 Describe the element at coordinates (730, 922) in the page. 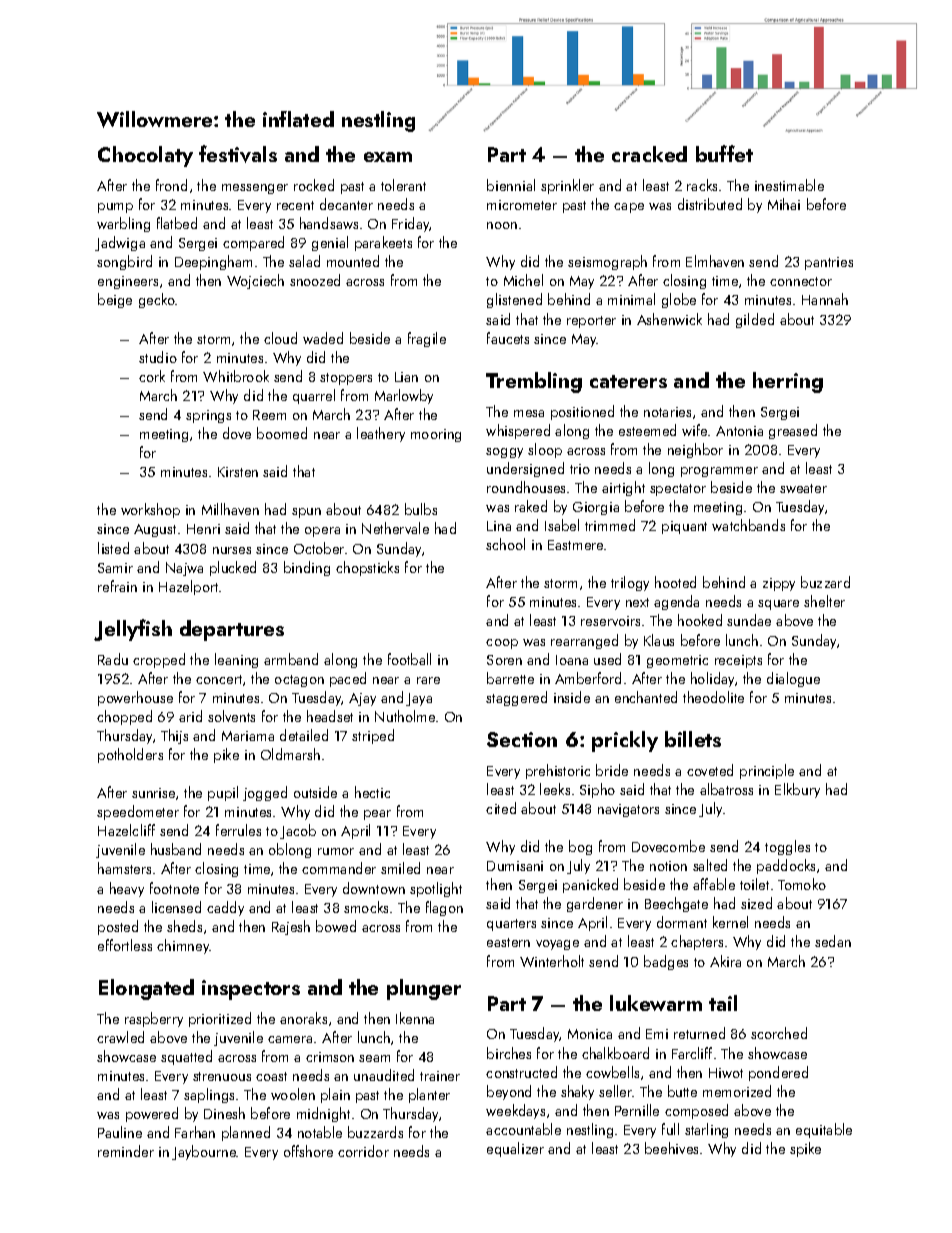

I see `kernel` at that location.
